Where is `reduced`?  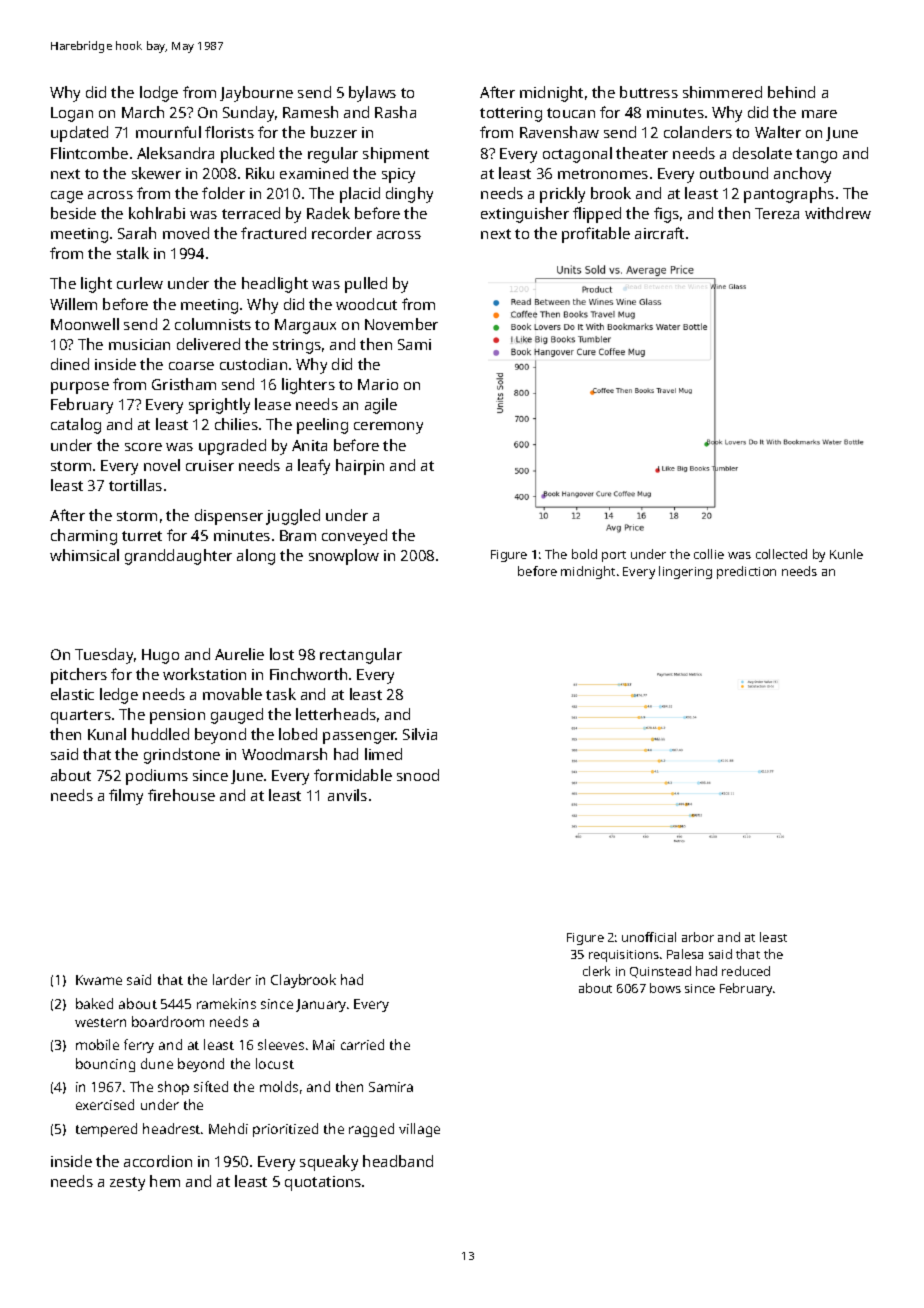
reduced is located at coordinates (746, 971).
